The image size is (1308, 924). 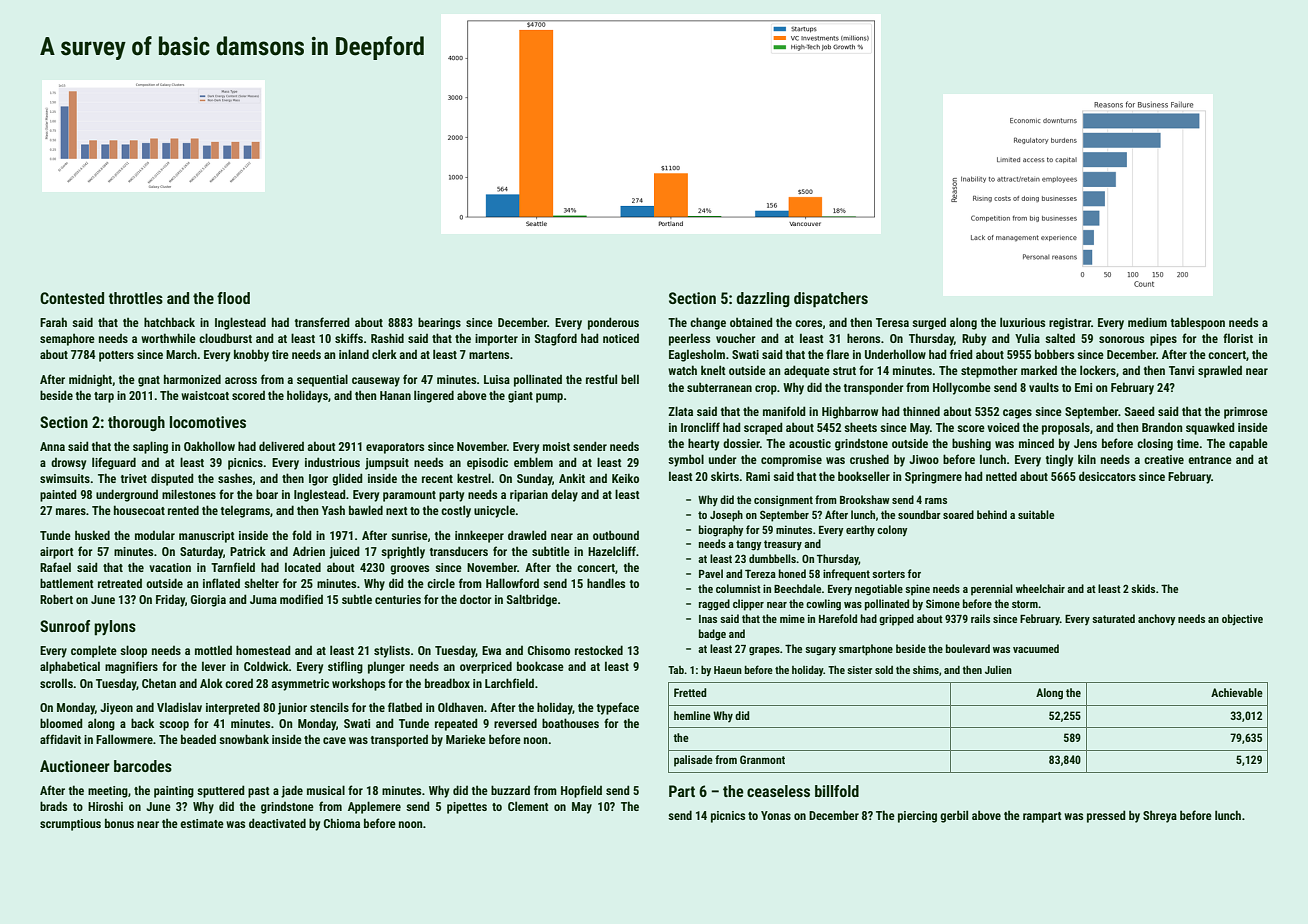 I want to click on Julien, so click(x=998, y=670).
